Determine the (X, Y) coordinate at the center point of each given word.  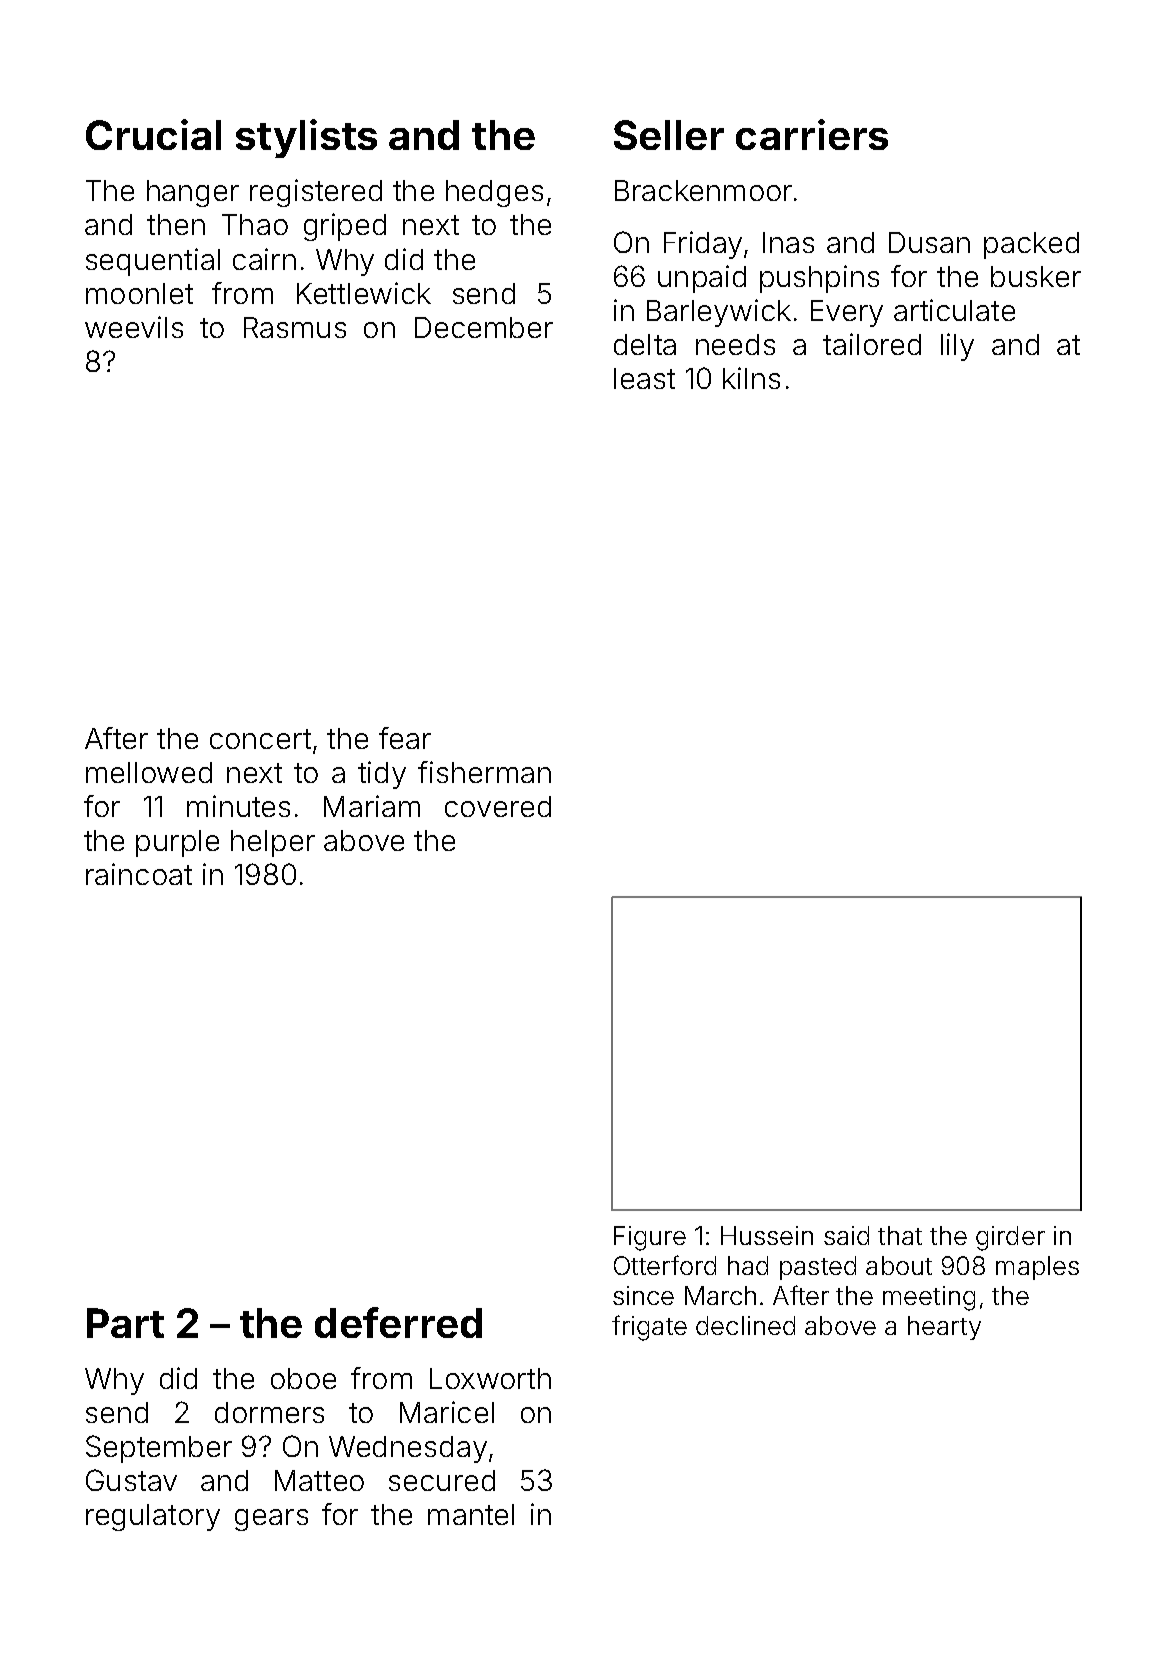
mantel (471, 1514)
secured (442, 1480)
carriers (812, 134)
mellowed (149, 772)
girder (1010, 1238)
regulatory (153, 1517)
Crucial (153, 134)
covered (498, 806)
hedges (494, 193)
